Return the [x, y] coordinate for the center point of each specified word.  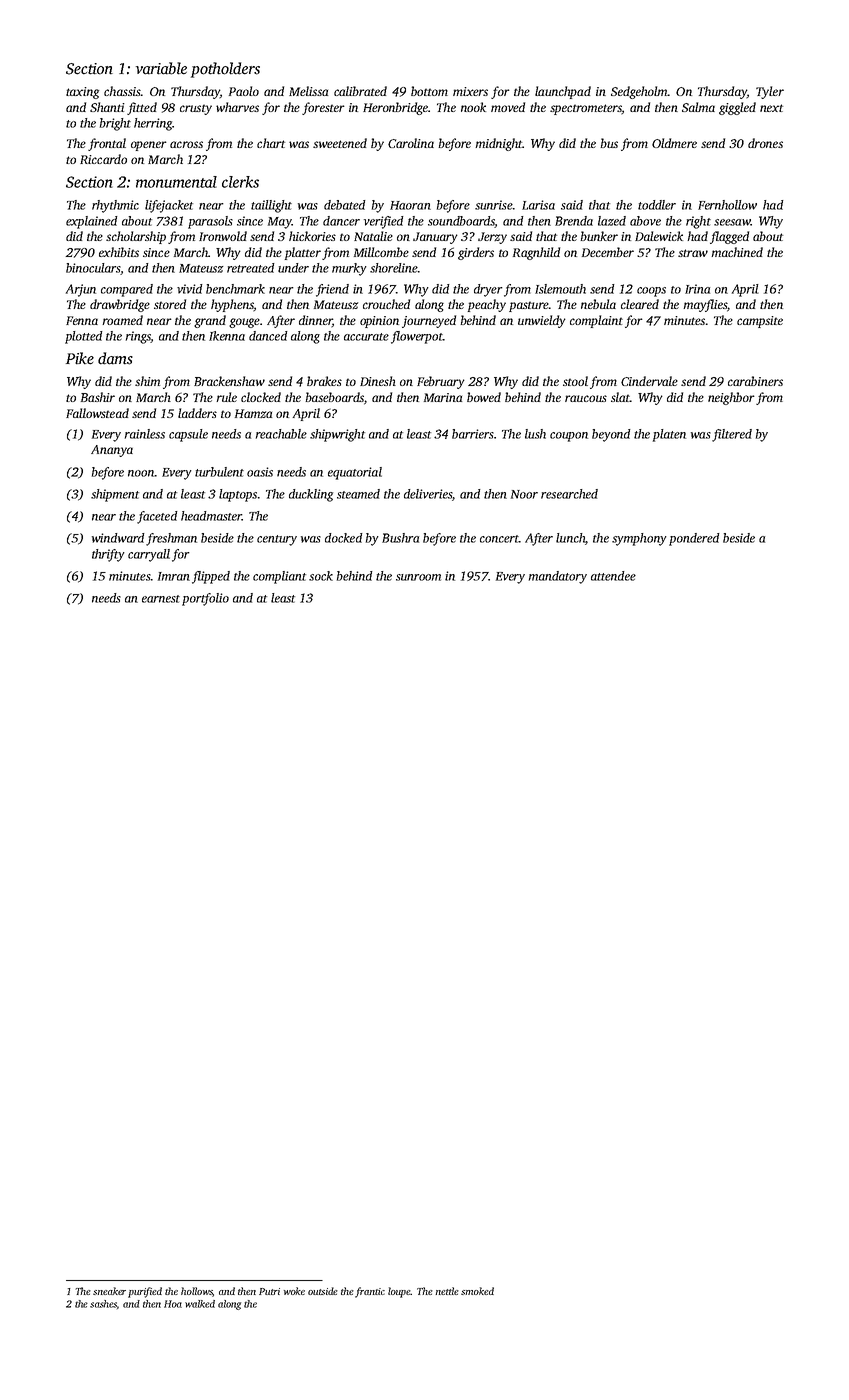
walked [200, 1304]
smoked [477, 1291]
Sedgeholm [639, 92]
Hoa [173, 1304]
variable [161, 68]
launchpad [563, 92]
